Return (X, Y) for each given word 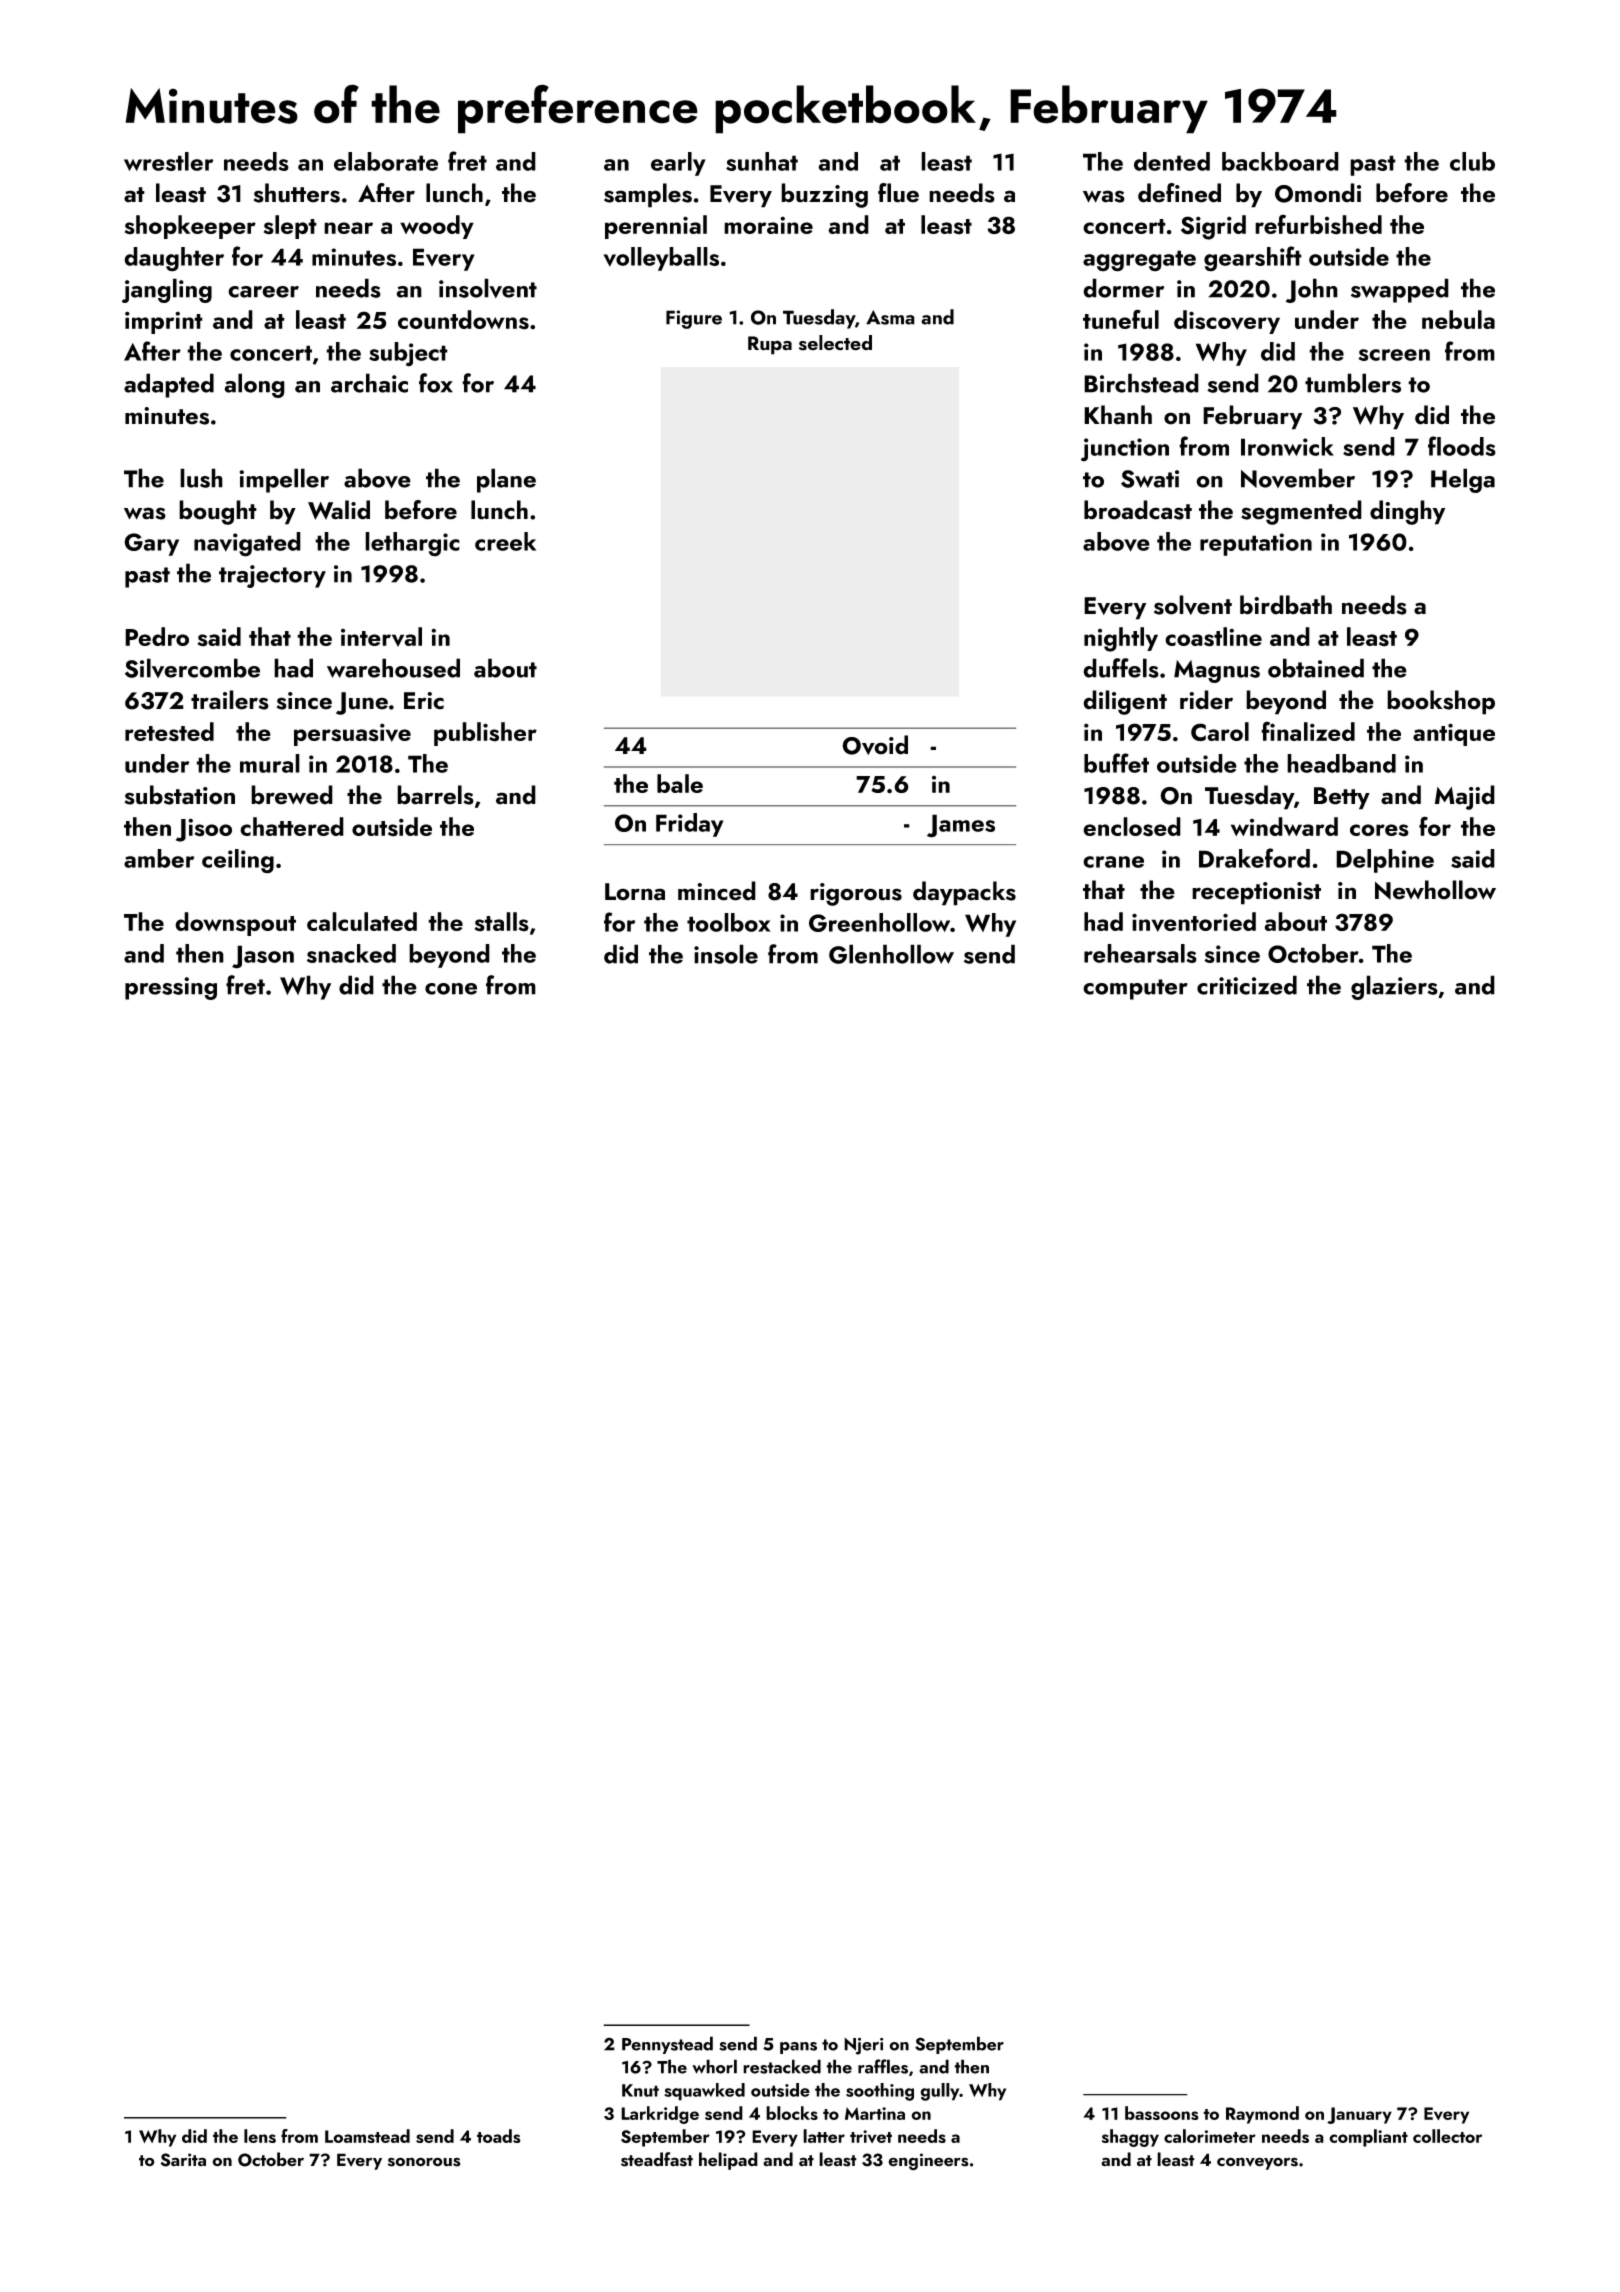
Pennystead (667, 2045)
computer (1135, 989)
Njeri (863, 2046)
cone (451, 989)
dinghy (1407, 512)
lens (260, 2136)
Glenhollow (891, 954)
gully (940, 2092)
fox (436, 383)
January (1359, 2115)
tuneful (1121, 319)
